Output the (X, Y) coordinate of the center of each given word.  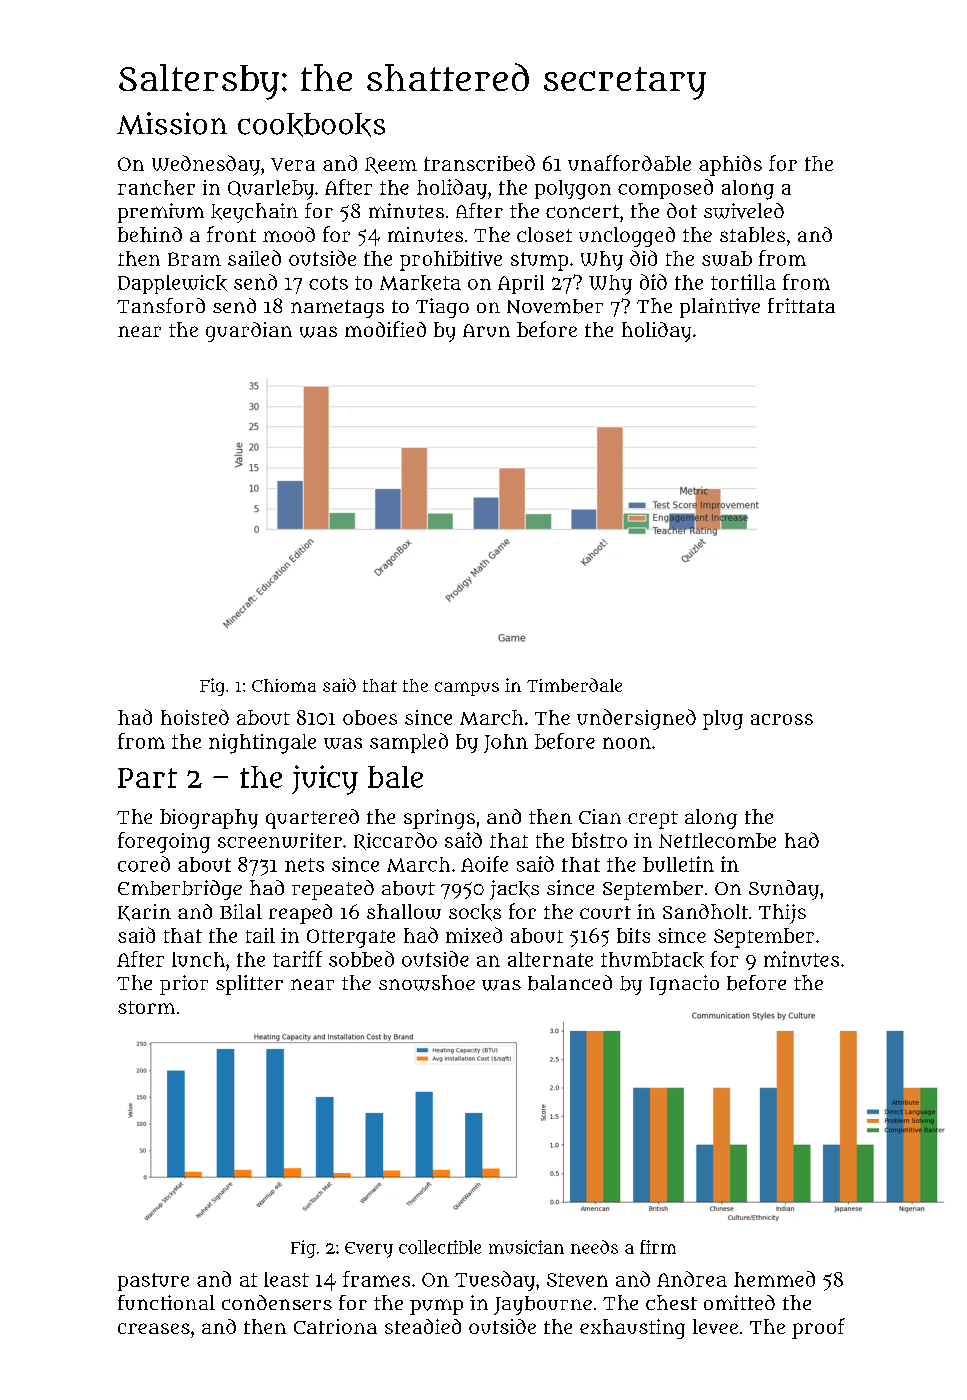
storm (146, 1007)
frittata (801, 305)
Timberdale (574, 685)
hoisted (195, 717)
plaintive (720, 308)
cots (328, 283)
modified (385, 329)
